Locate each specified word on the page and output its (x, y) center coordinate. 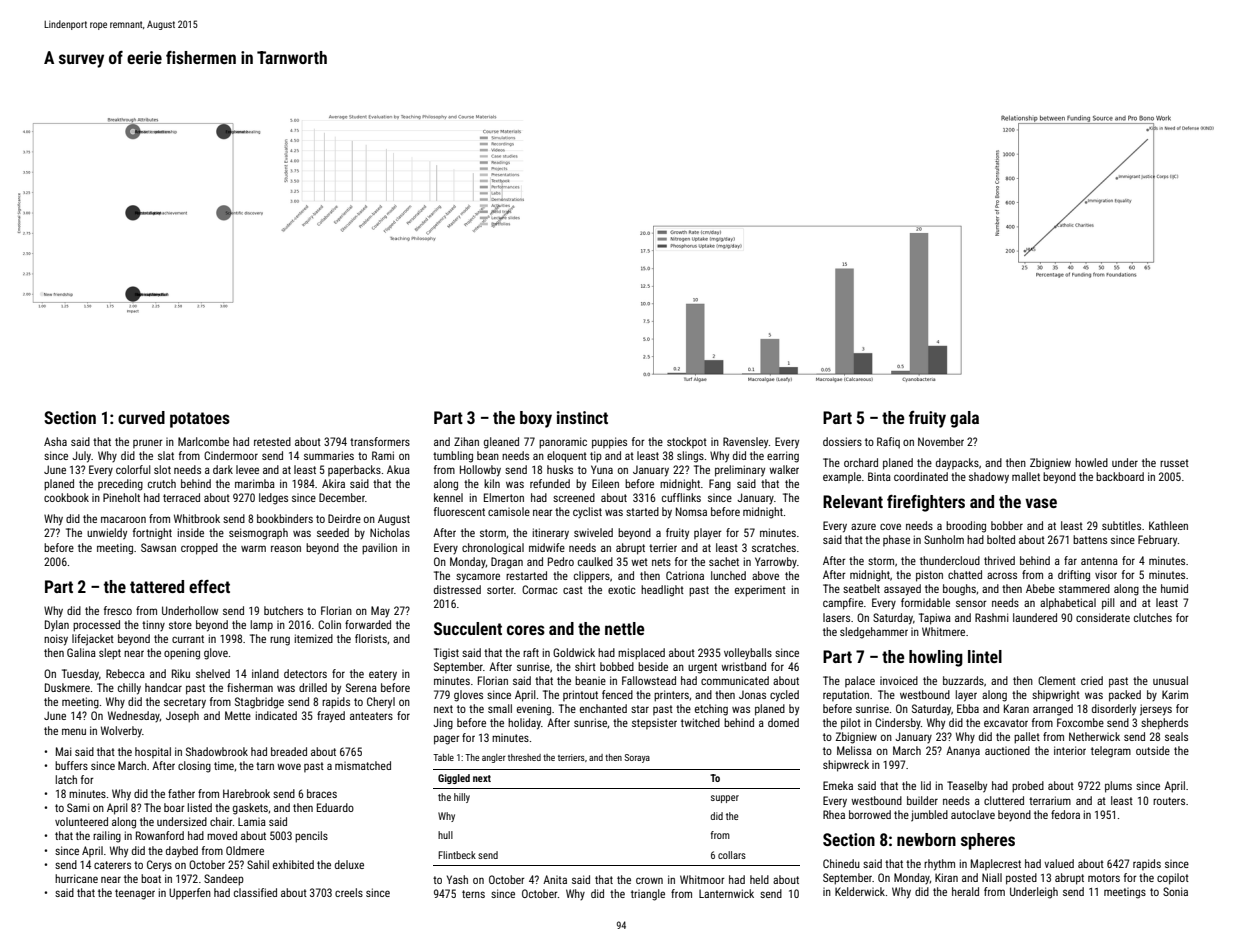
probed (1028, 787)
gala (964, 419)
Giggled (454, 779)
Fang (720, 485)
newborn (926, 839)
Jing (443, 724)
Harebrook (246, 793)
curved (141, 417)
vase (1041, 503)
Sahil (258, 864)
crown (649, 880)
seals (1176, 736)
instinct (582, 417)
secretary (185, 703)
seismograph (258, 534)
